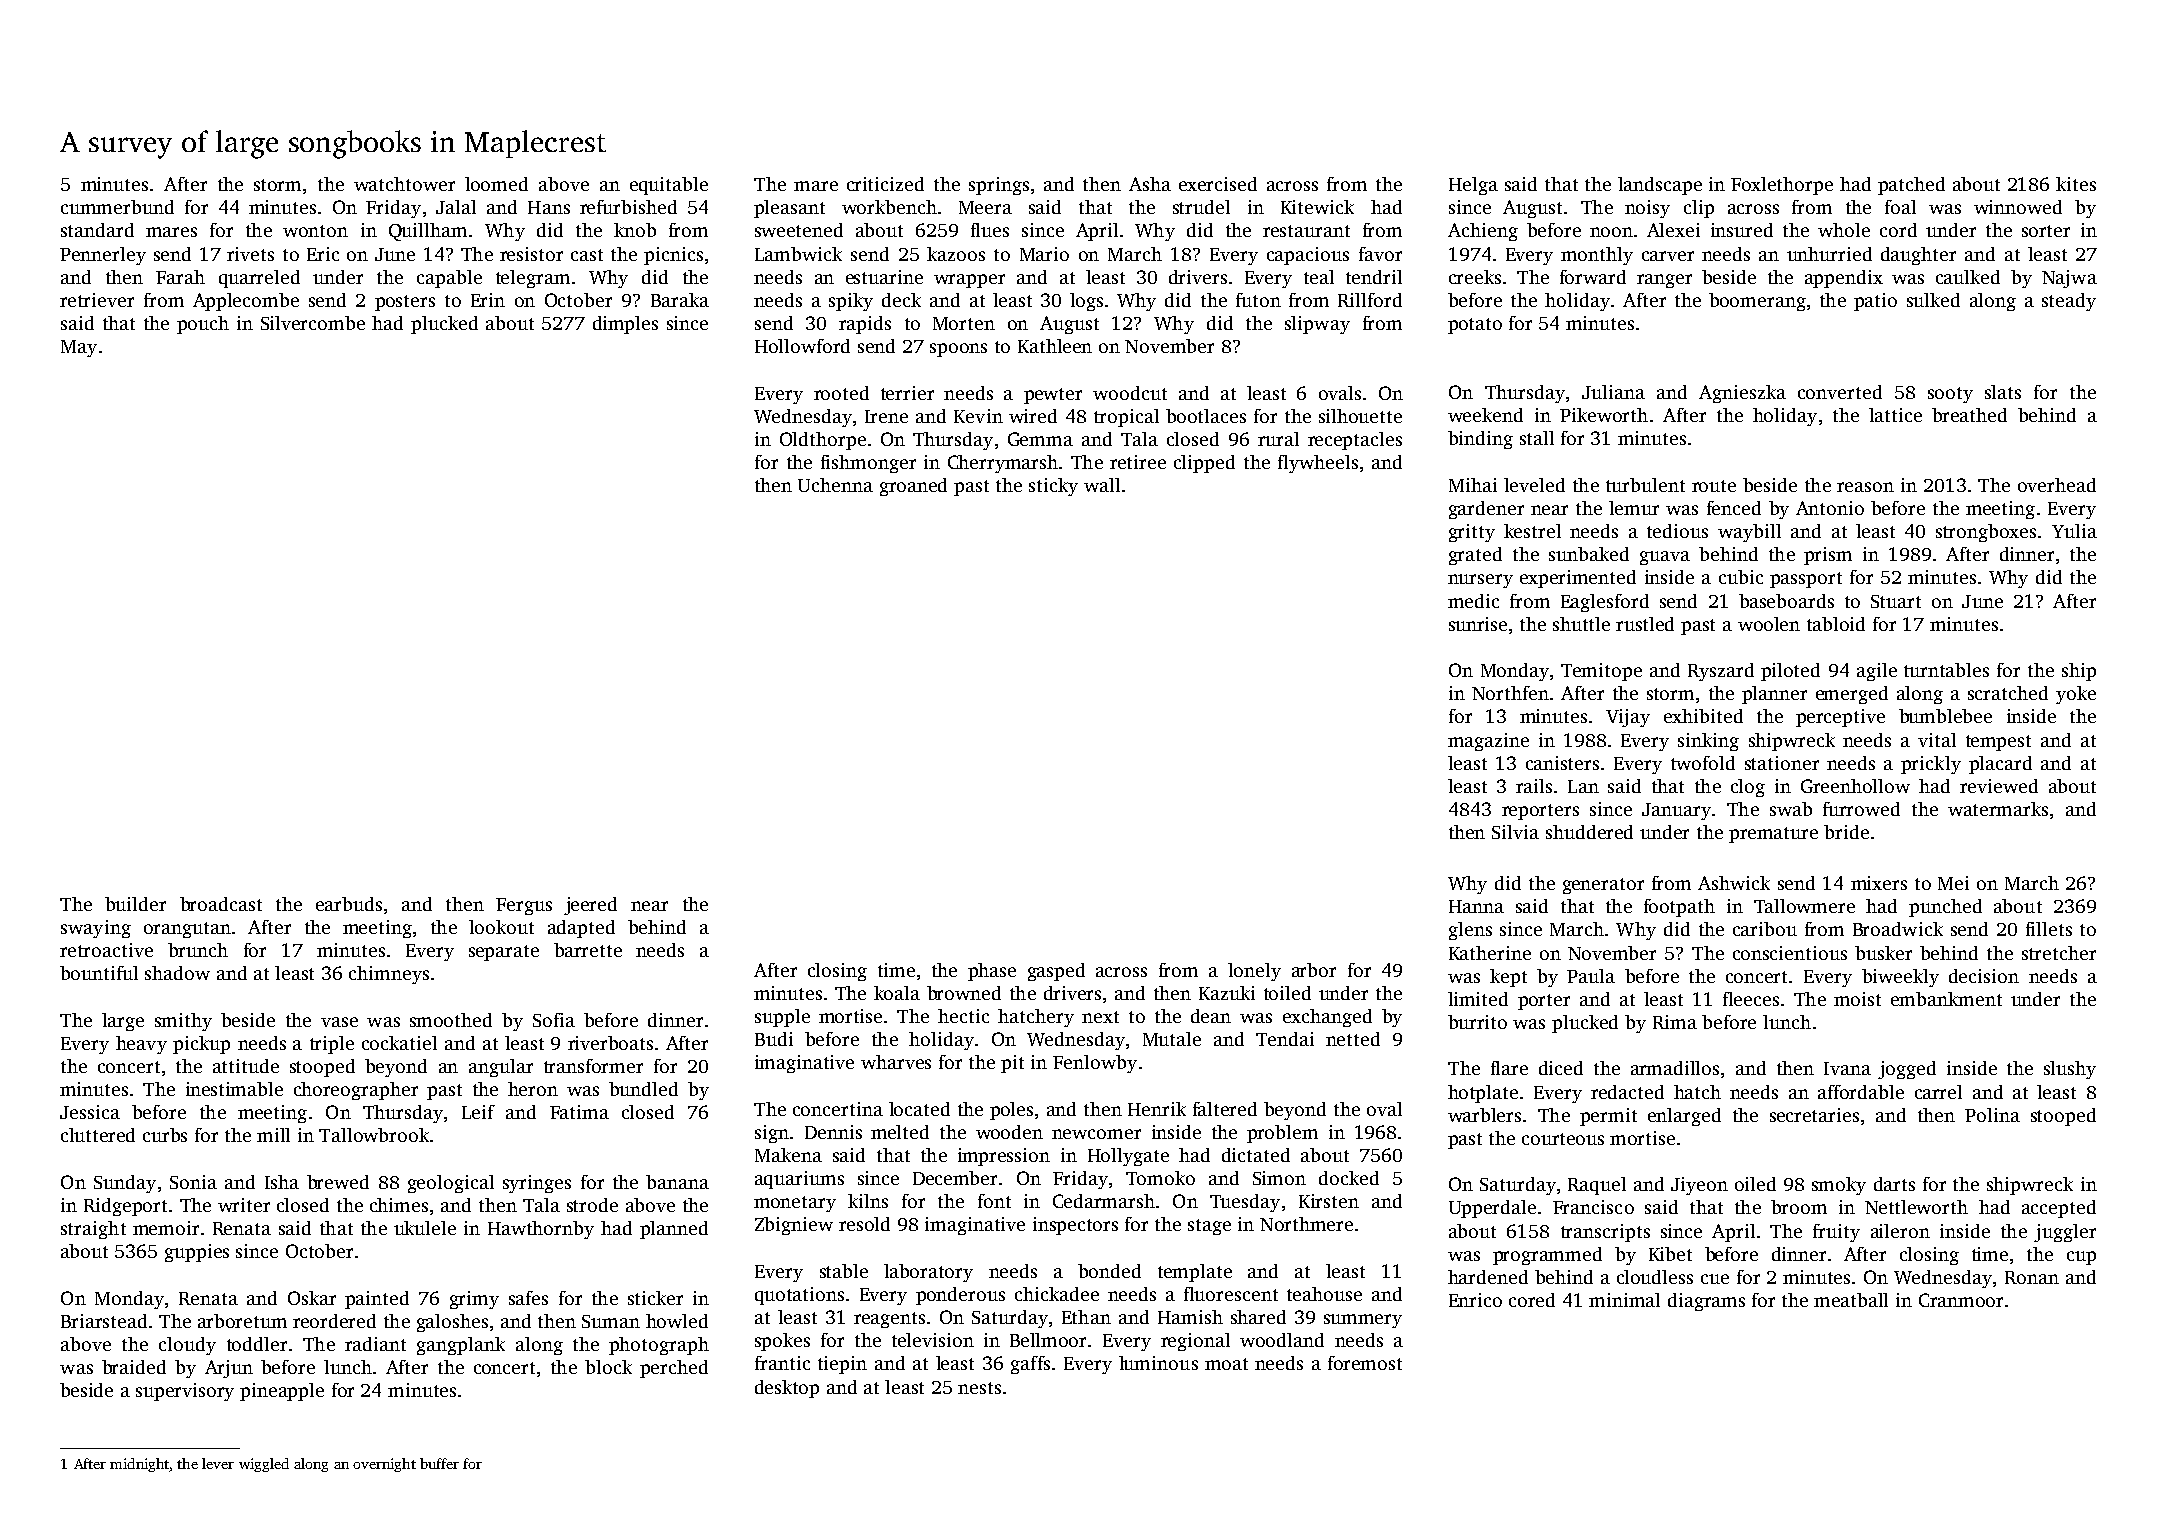 The image size is (2157, 1525). I want to click on Leif, so click(478, 1112).
